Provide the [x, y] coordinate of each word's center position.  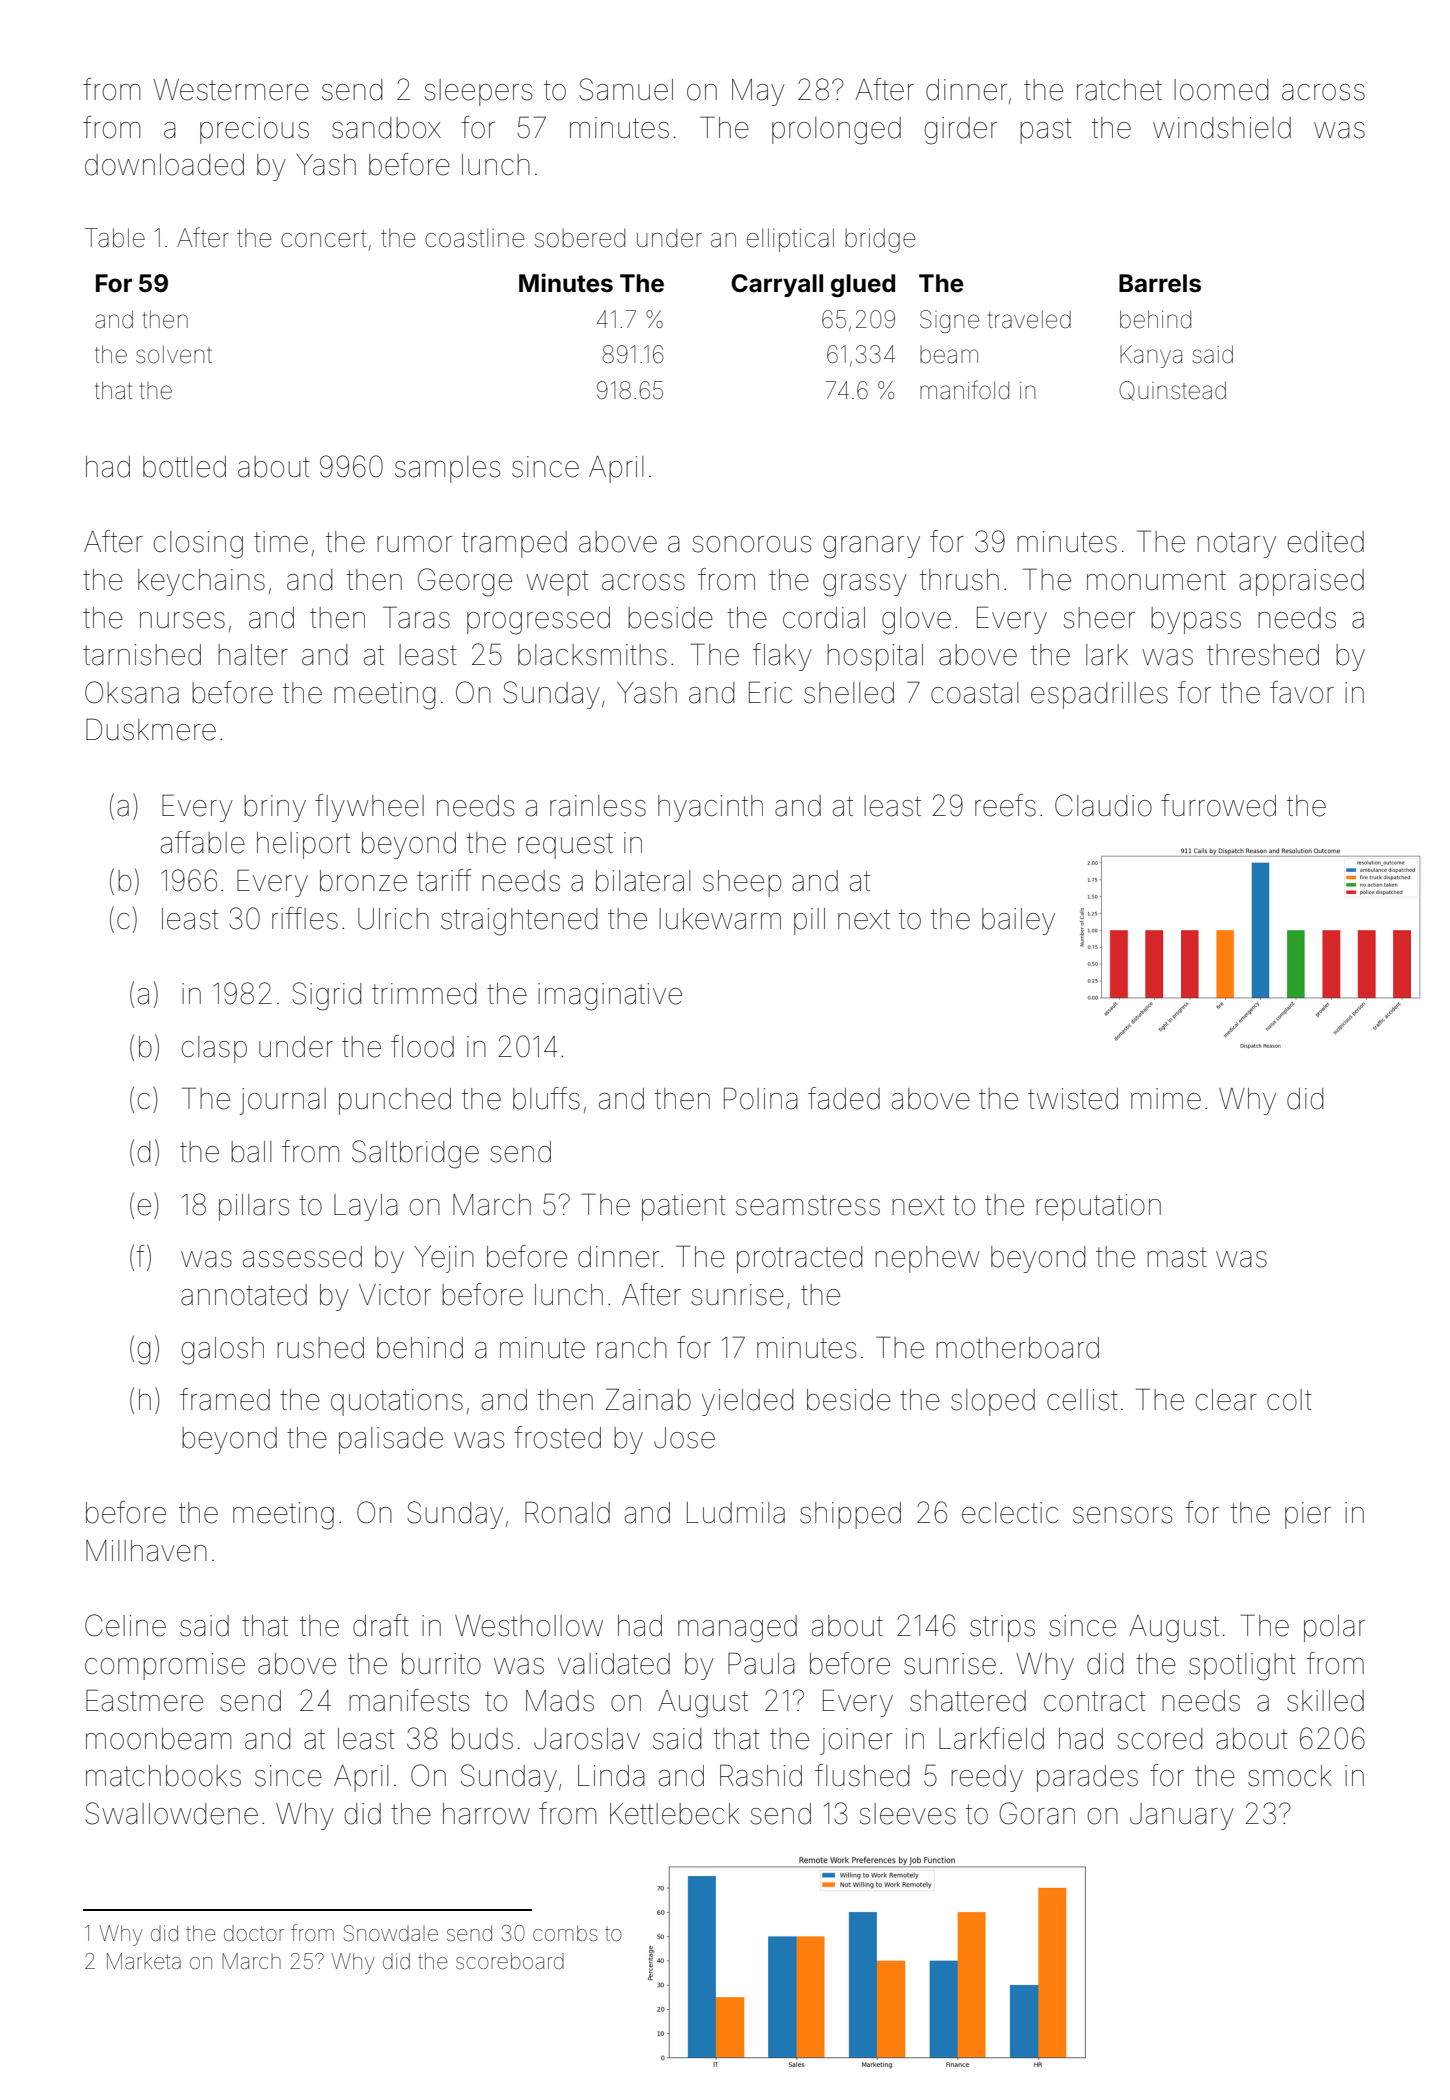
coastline [474, 238]
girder [961, 131]
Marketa [144, 1961]
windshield [1222, 128]
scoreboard [510, 1961]
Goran [1037, 1813]
